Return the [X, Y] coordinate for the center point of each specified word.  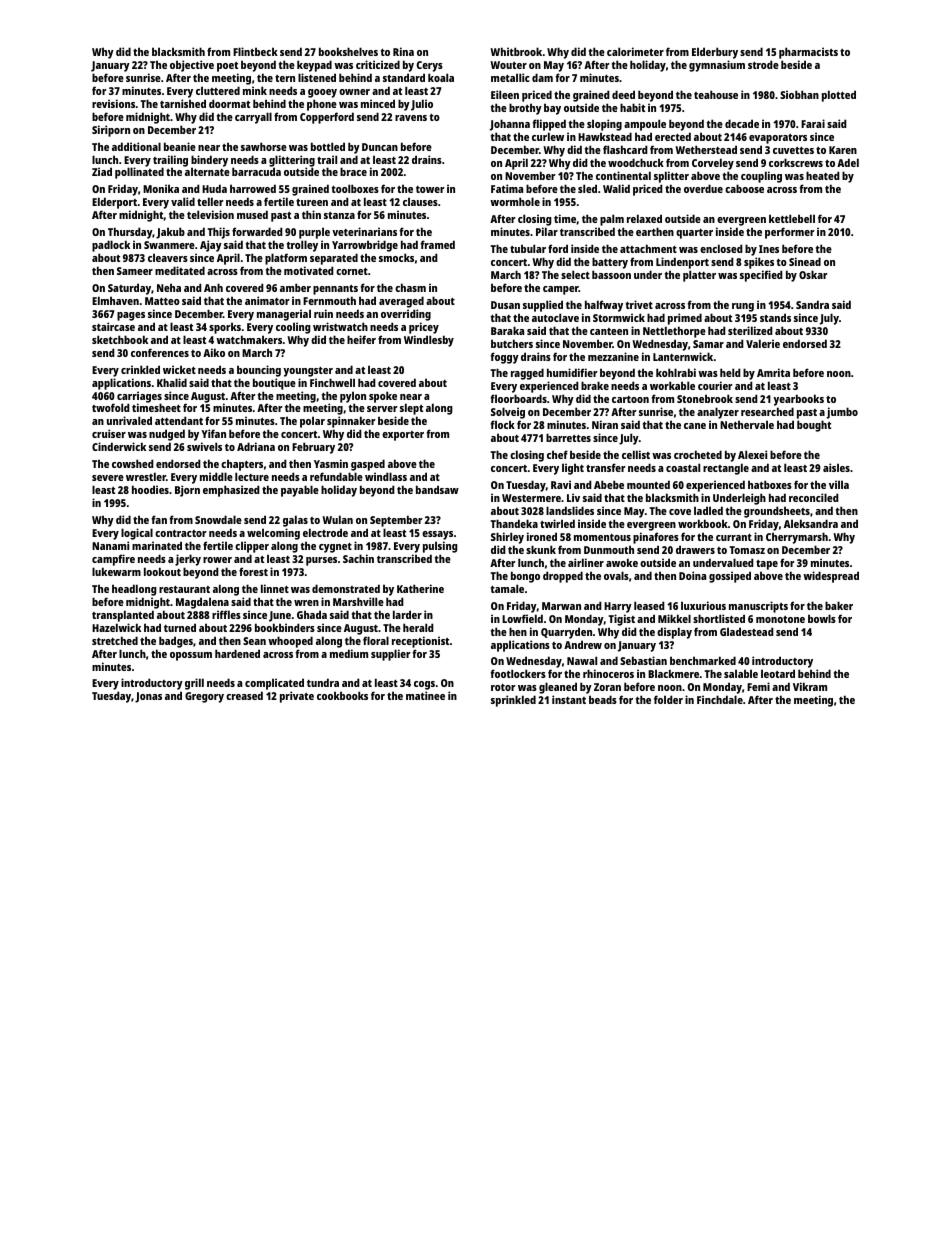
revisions [113, 103]
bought [814, 426]
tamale [507, 588]
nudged [167, 436]
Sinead [805, 261]
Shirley [507, 538]
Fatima [507, 188]
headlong [134, 590]
